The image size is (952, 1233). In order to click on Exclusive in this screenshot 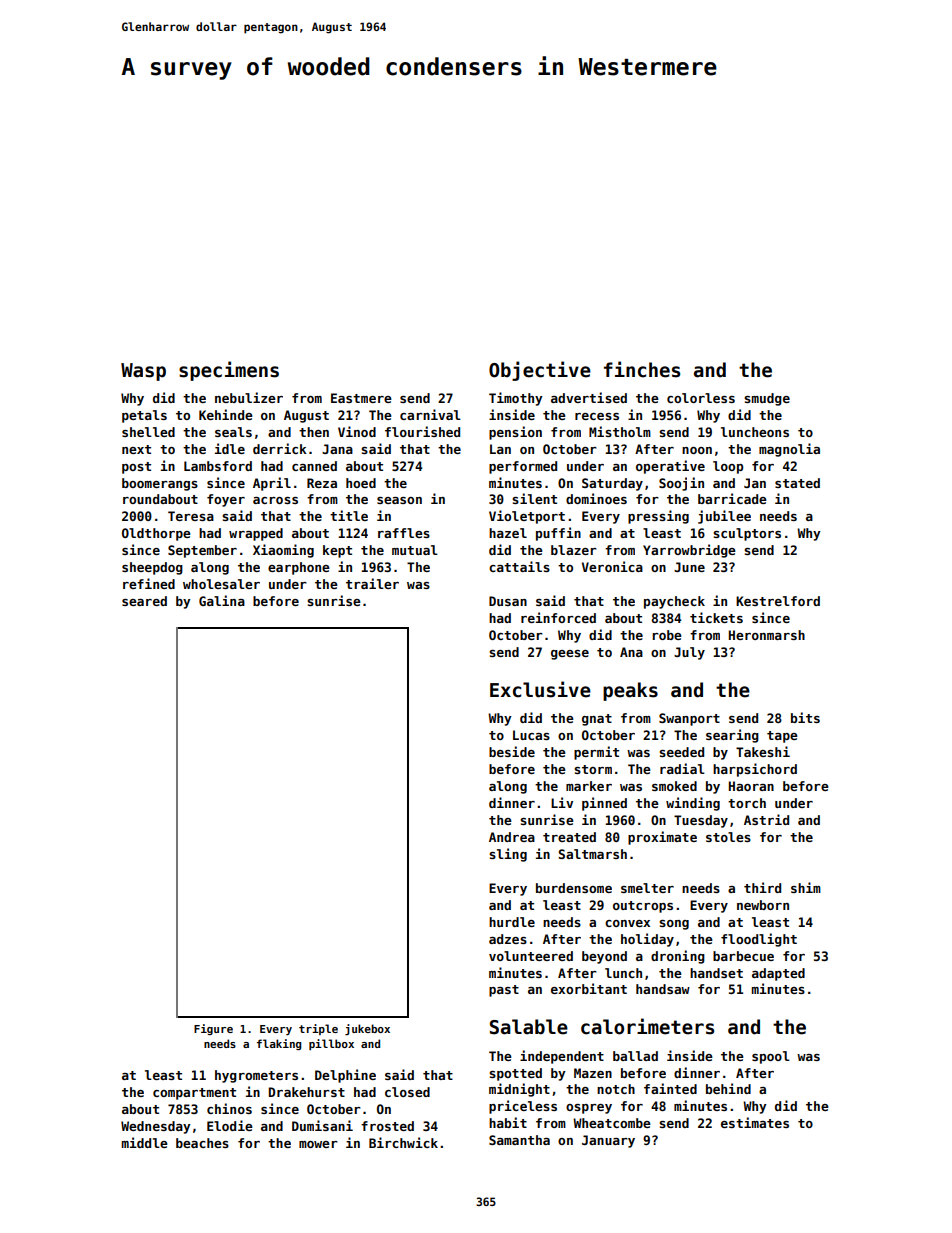, I will do `click(540, 689)`.
